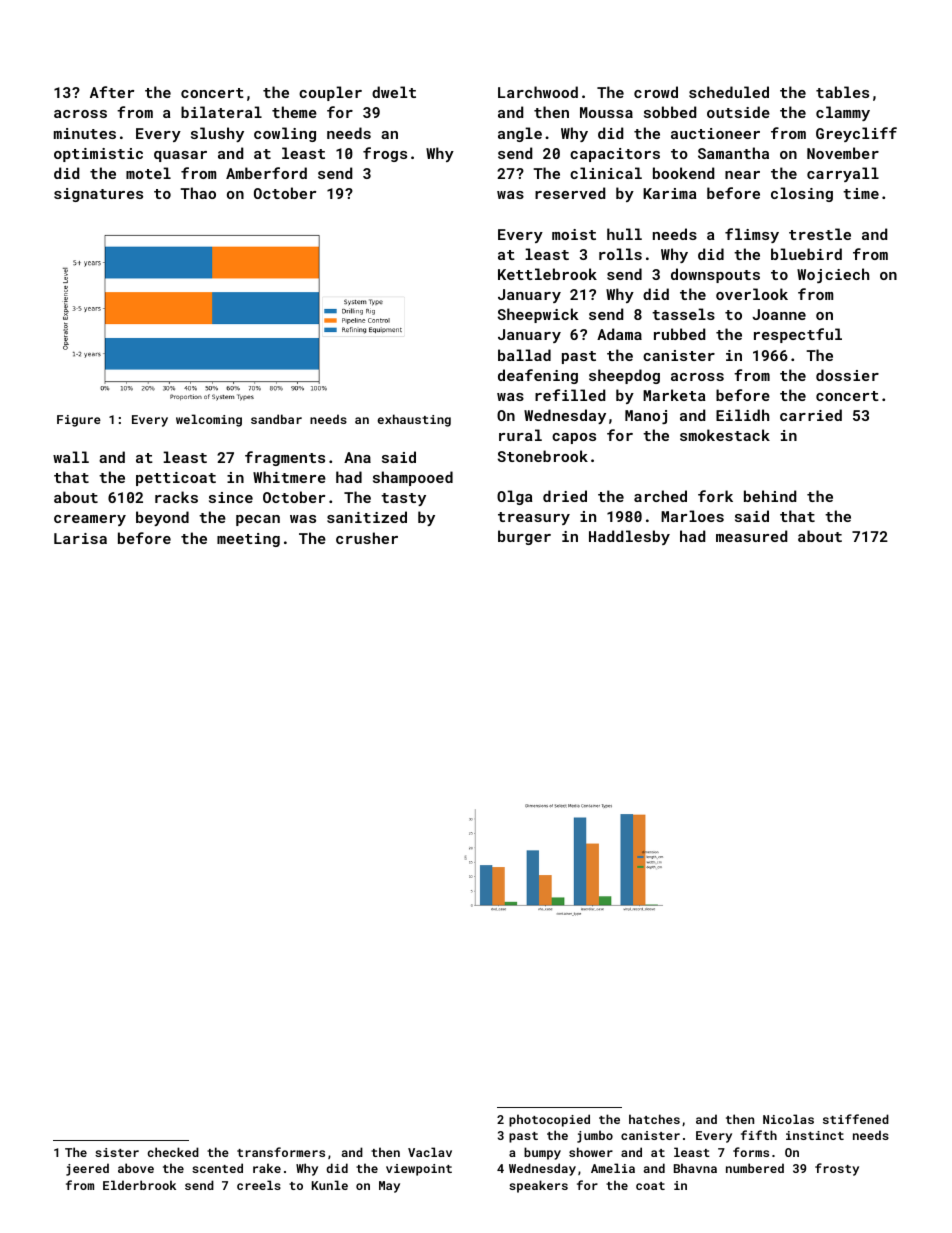 The image size is (952, 1233). What do you see at coordinates (112, 92) in the image?
I see `After` at bounding box center [112, 92].
